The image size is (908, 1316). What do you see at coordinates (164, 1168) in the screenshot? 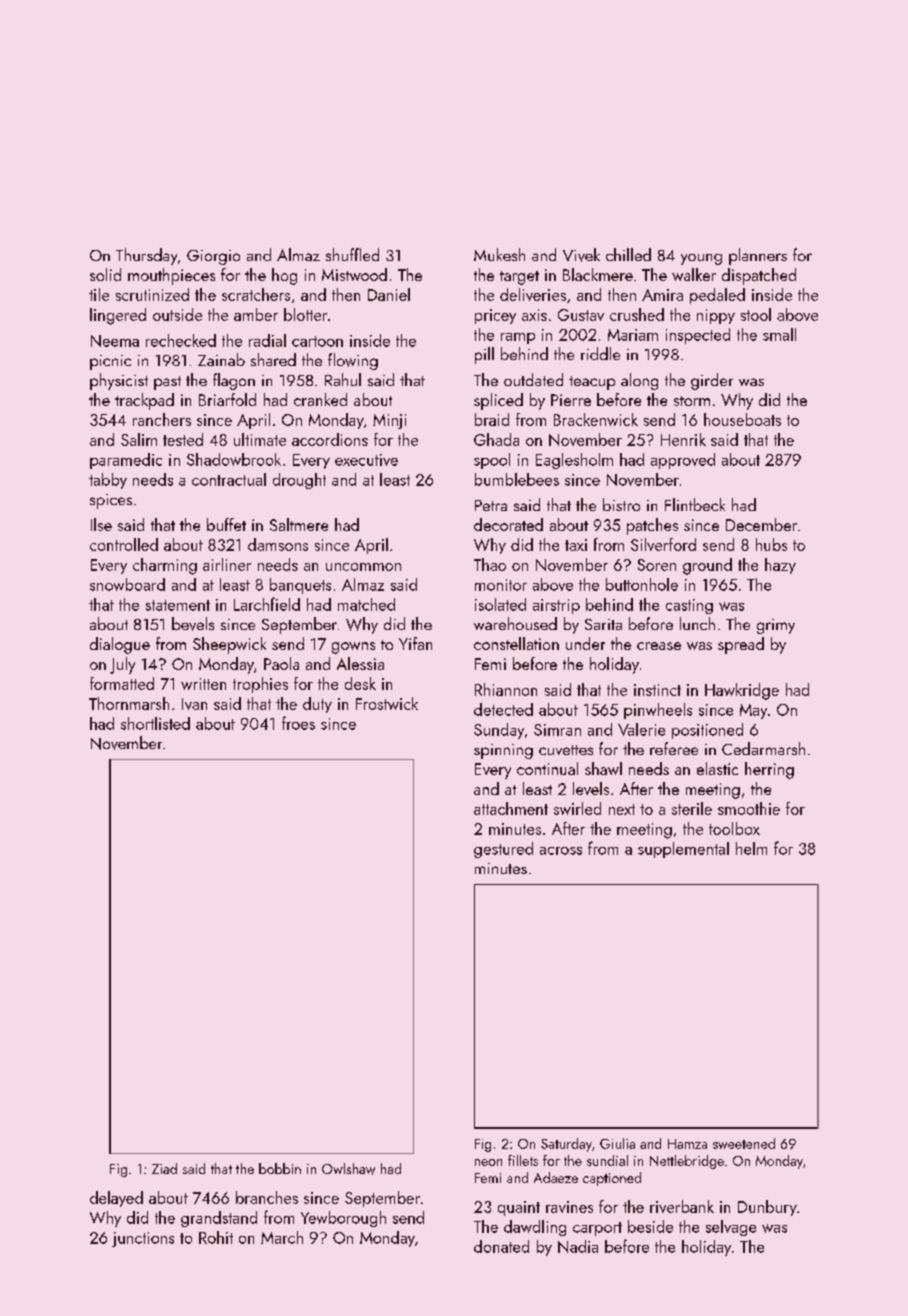
I see `Ziad` at bounding box center [164, 1168].
